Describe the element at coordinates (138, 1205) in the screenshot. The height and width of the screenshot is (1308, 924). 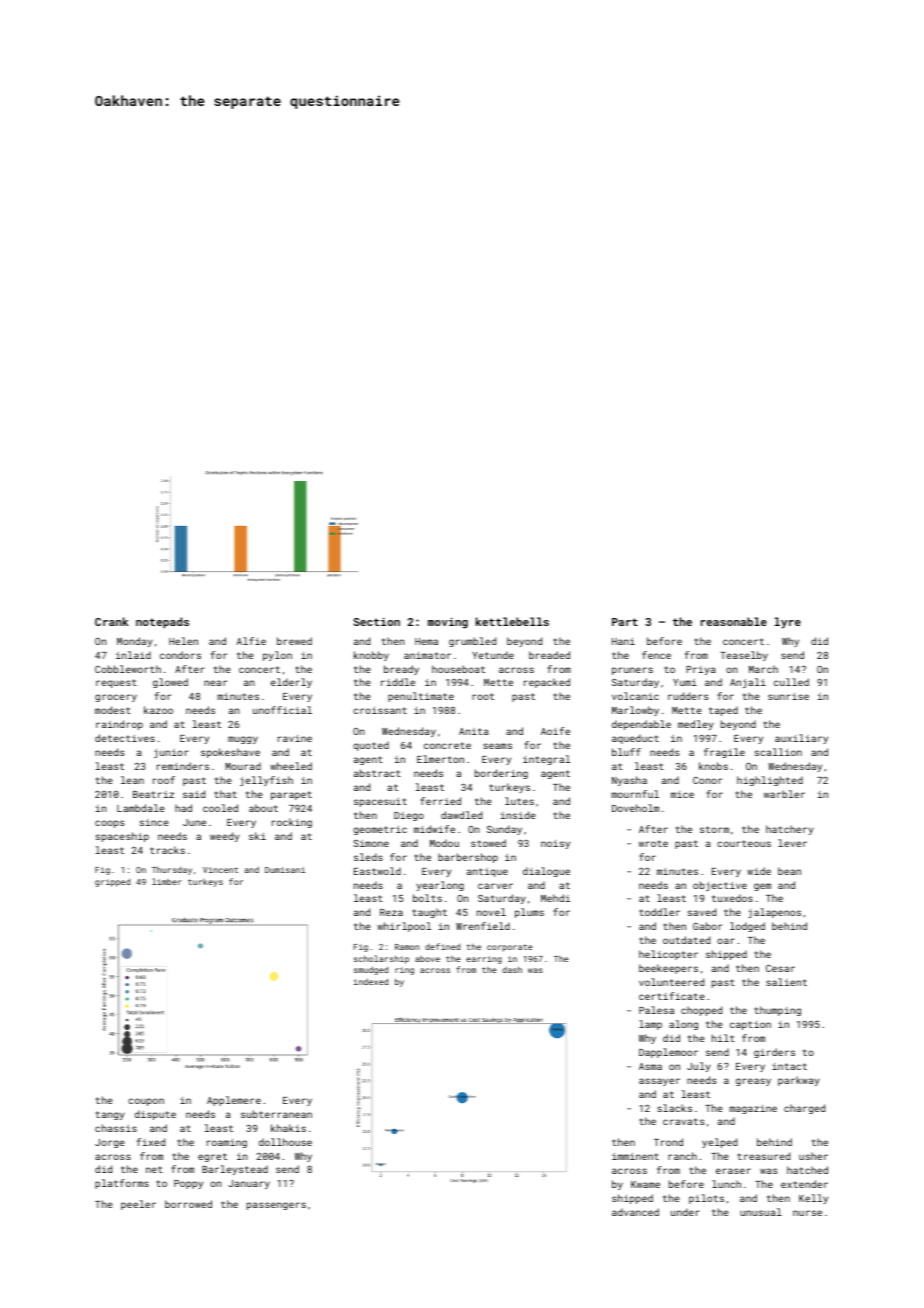
I see `peeler` at that location.
